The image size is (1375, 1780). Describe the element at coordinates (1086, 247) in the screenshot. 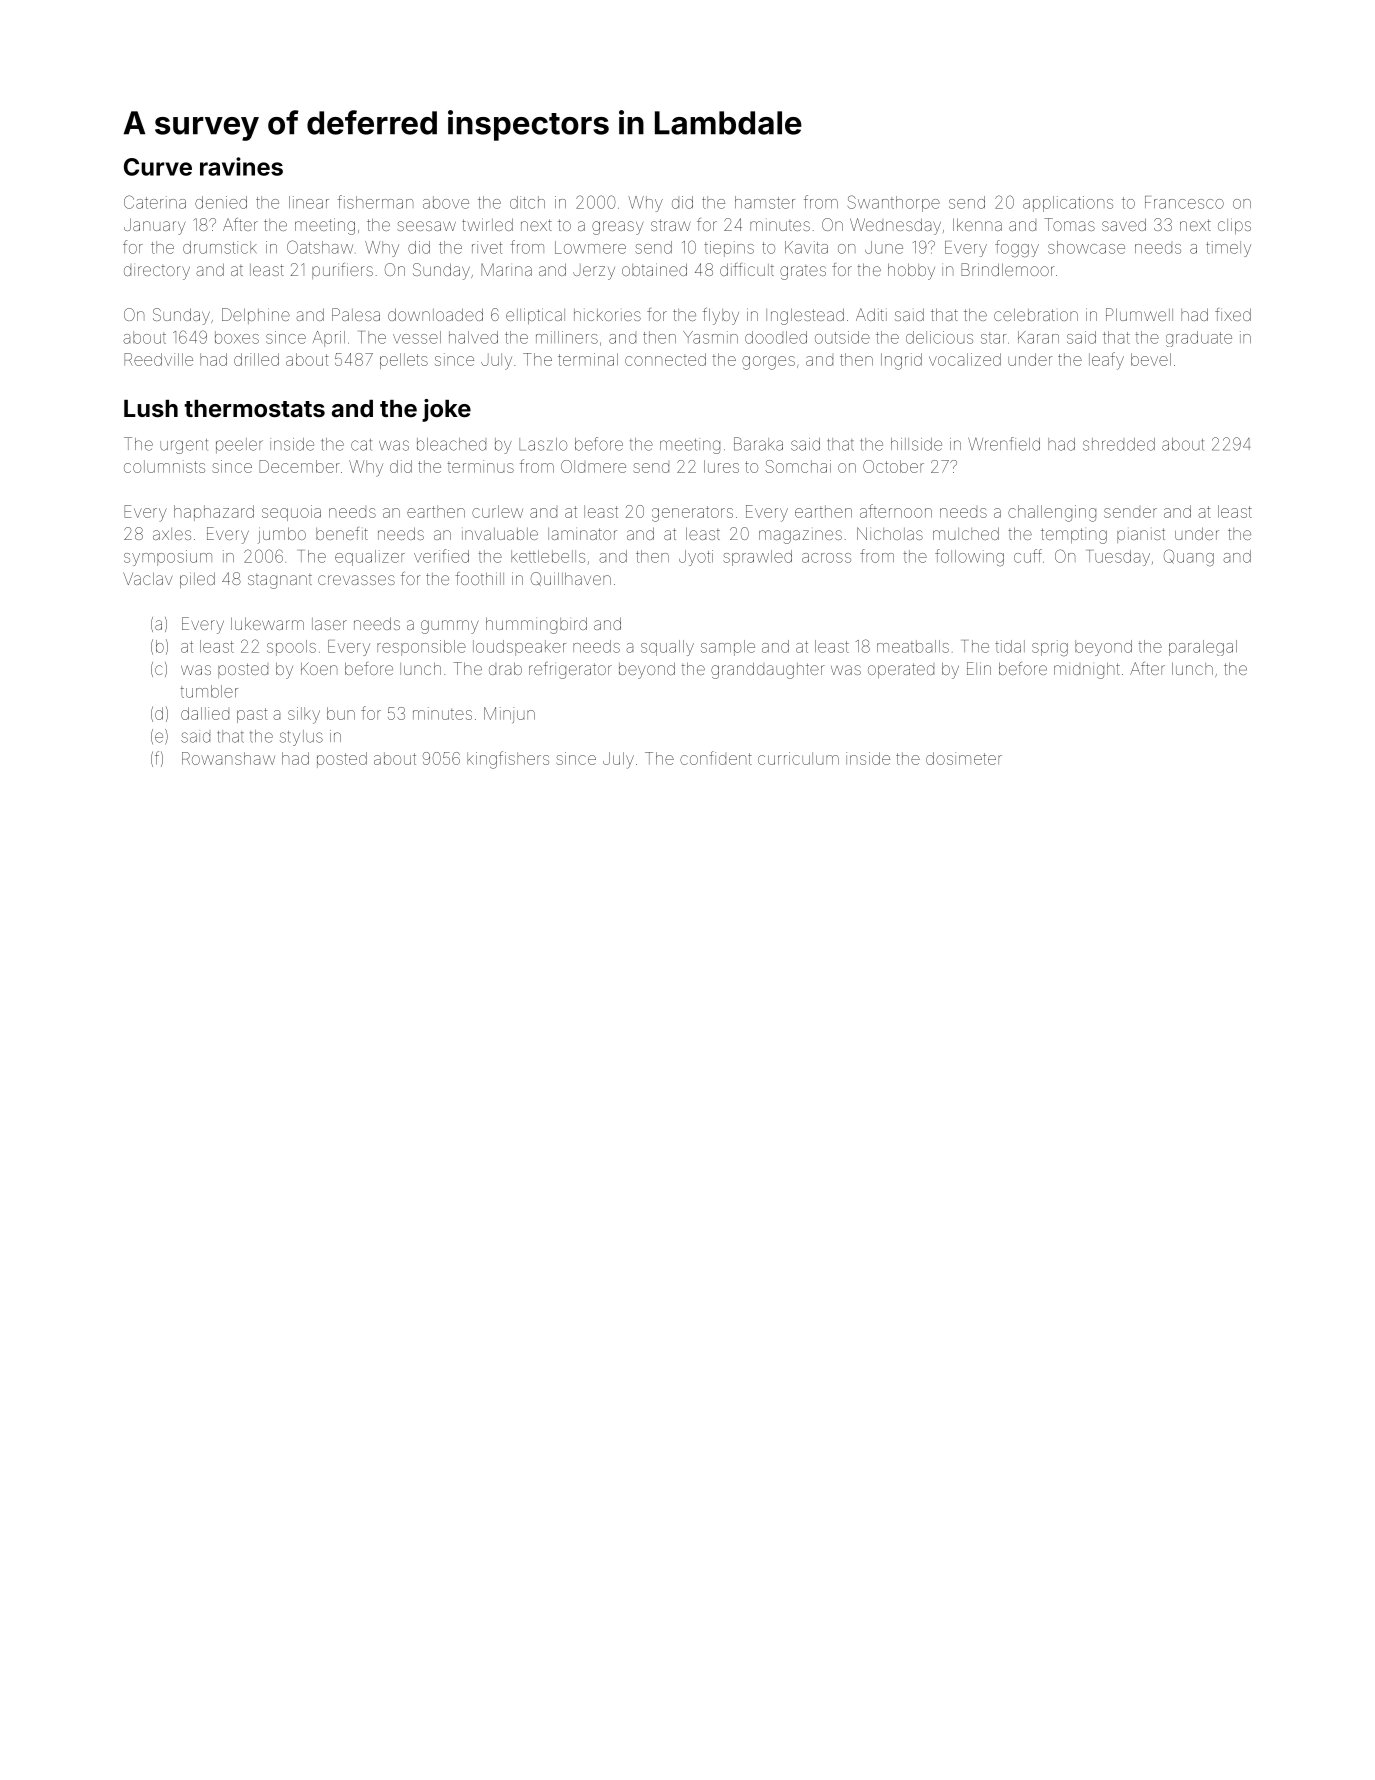

I see `showcase` at that location.
